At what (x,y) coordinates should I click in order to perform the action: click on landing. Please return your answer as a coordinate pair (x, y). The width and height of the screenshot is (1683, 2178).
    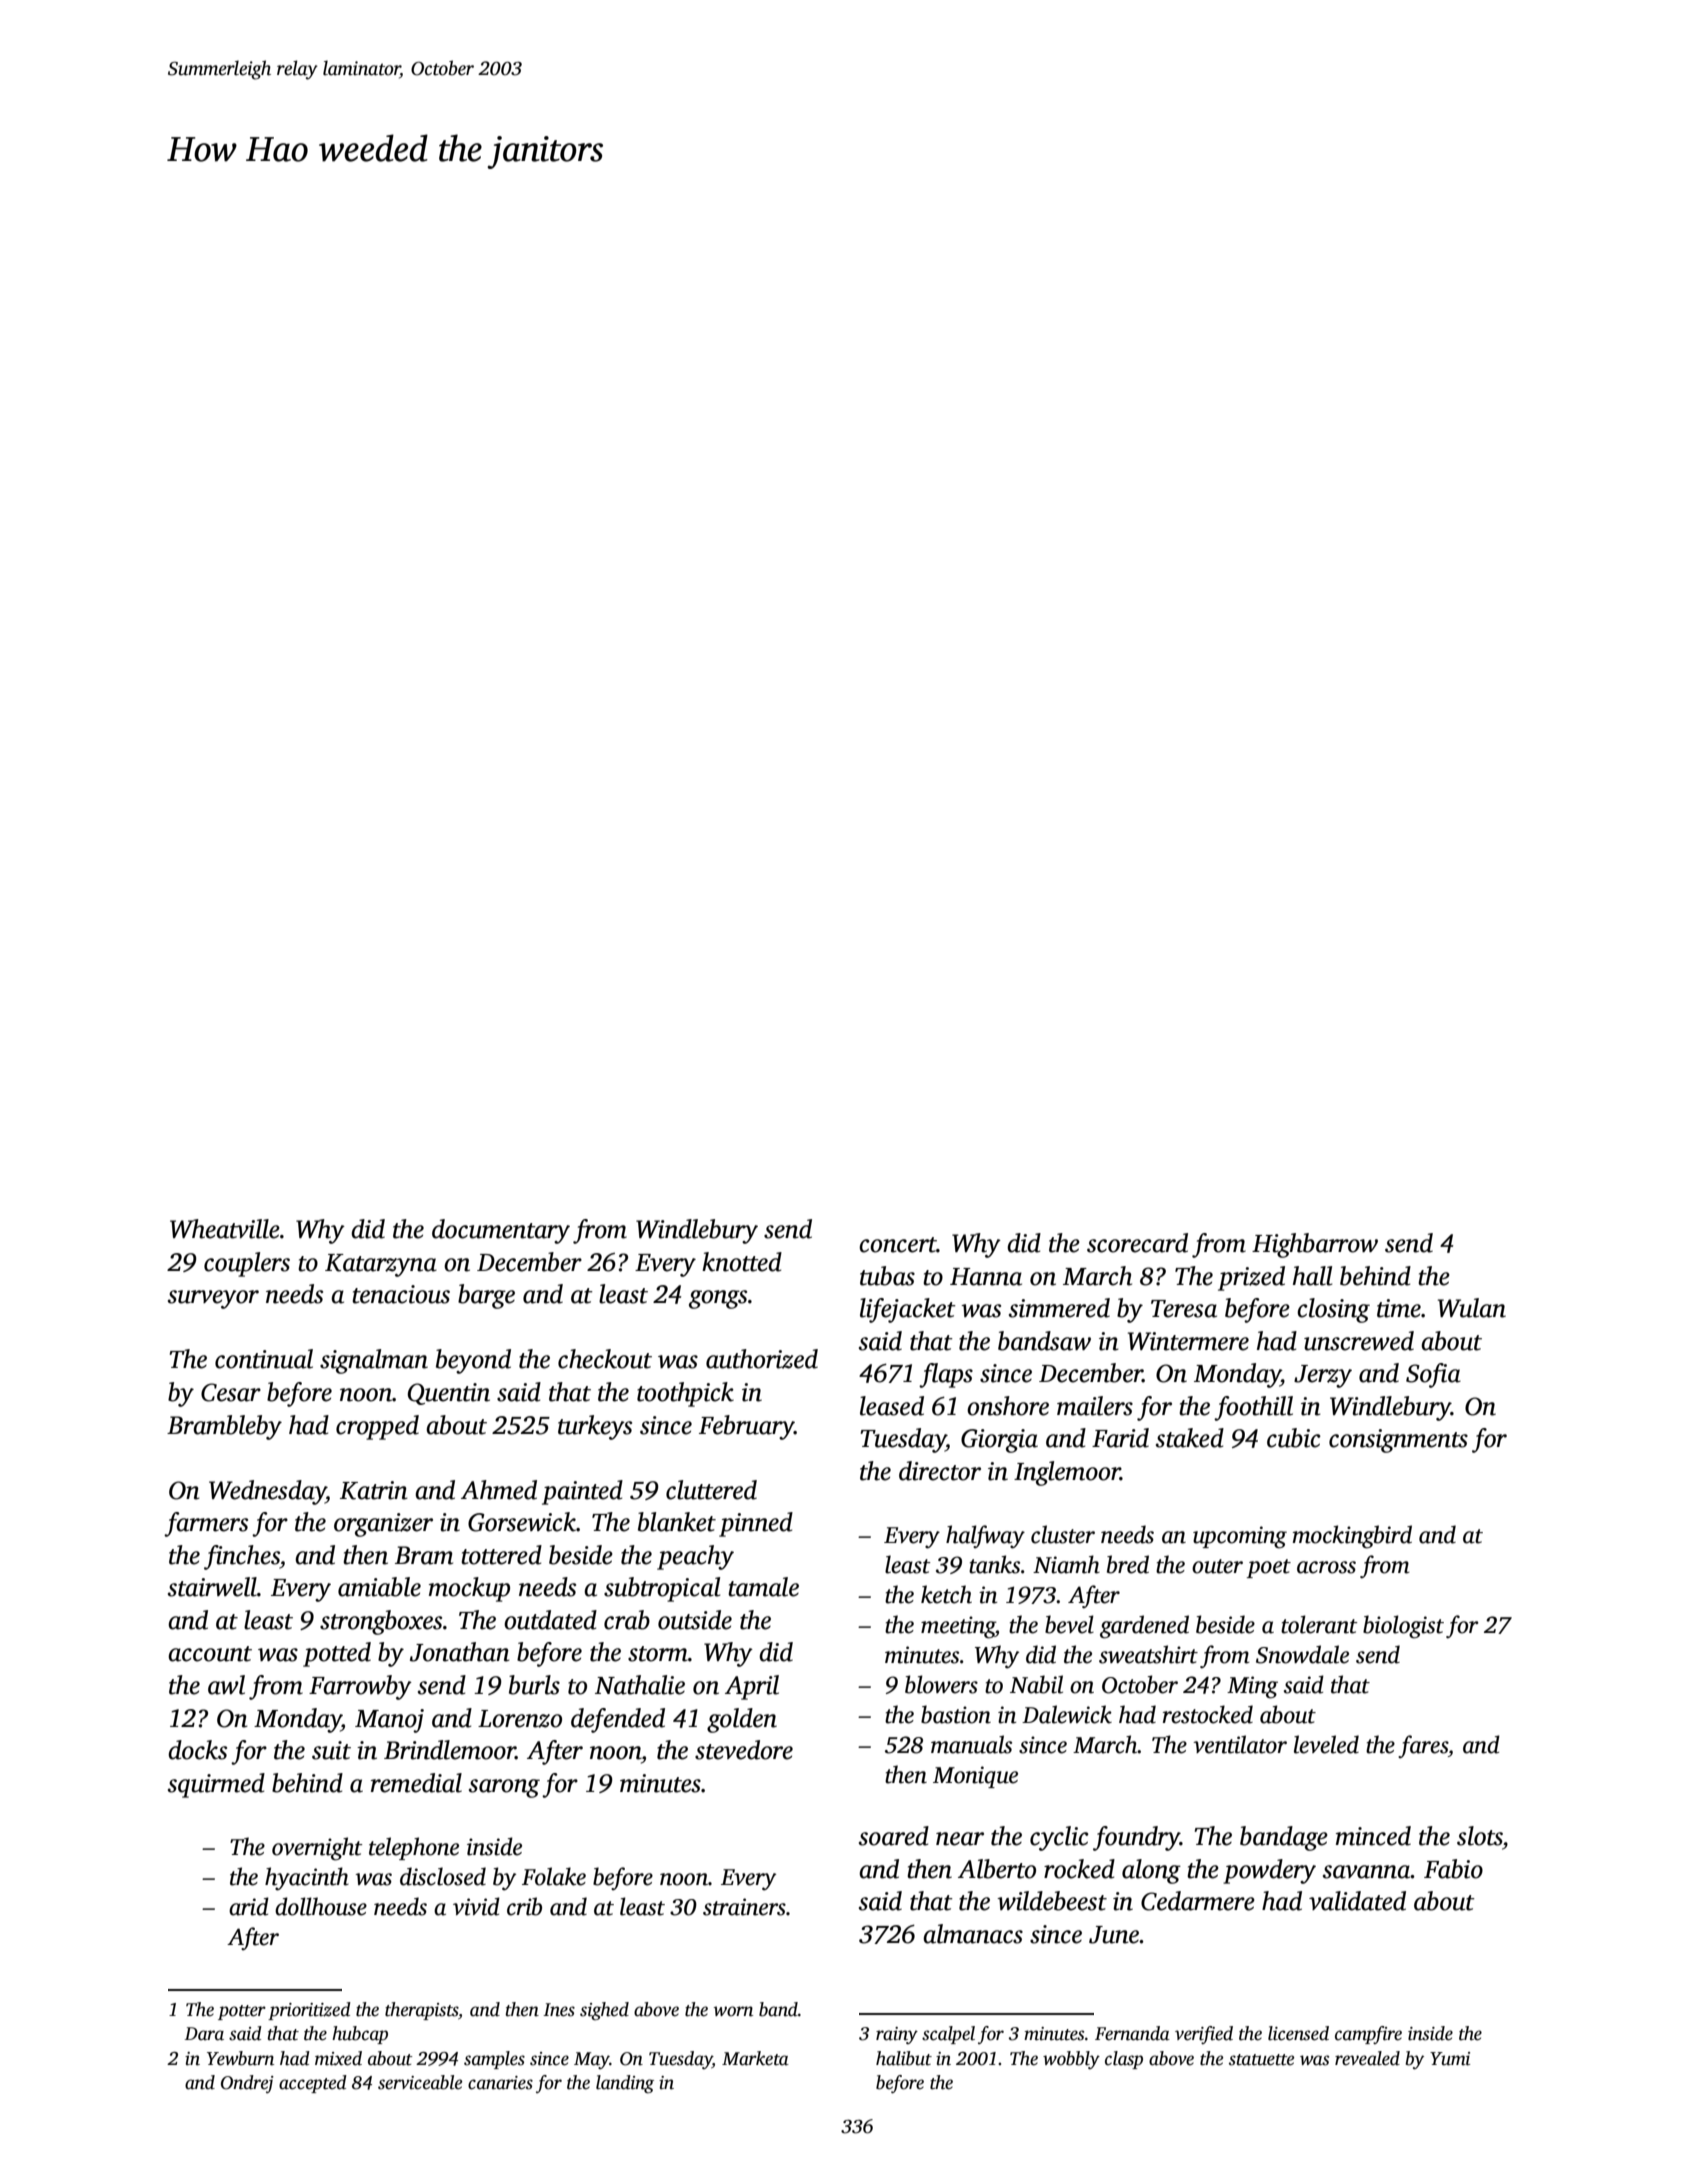
    Looking at the image, I should click on (625, 2084).
